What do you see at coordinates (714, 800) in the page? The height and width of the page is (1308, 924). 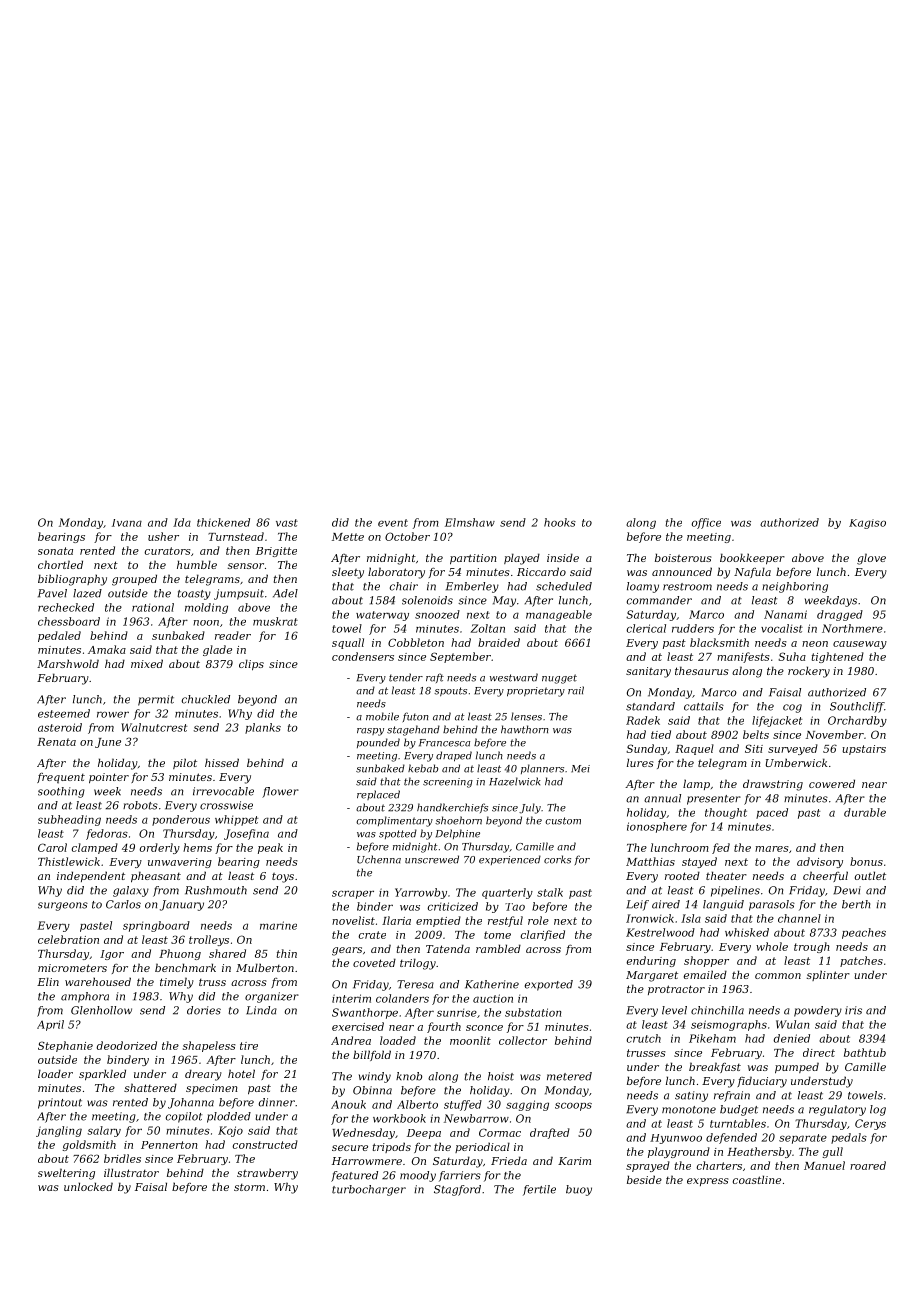 I see `presenter` at bounding box center [714, 800].
